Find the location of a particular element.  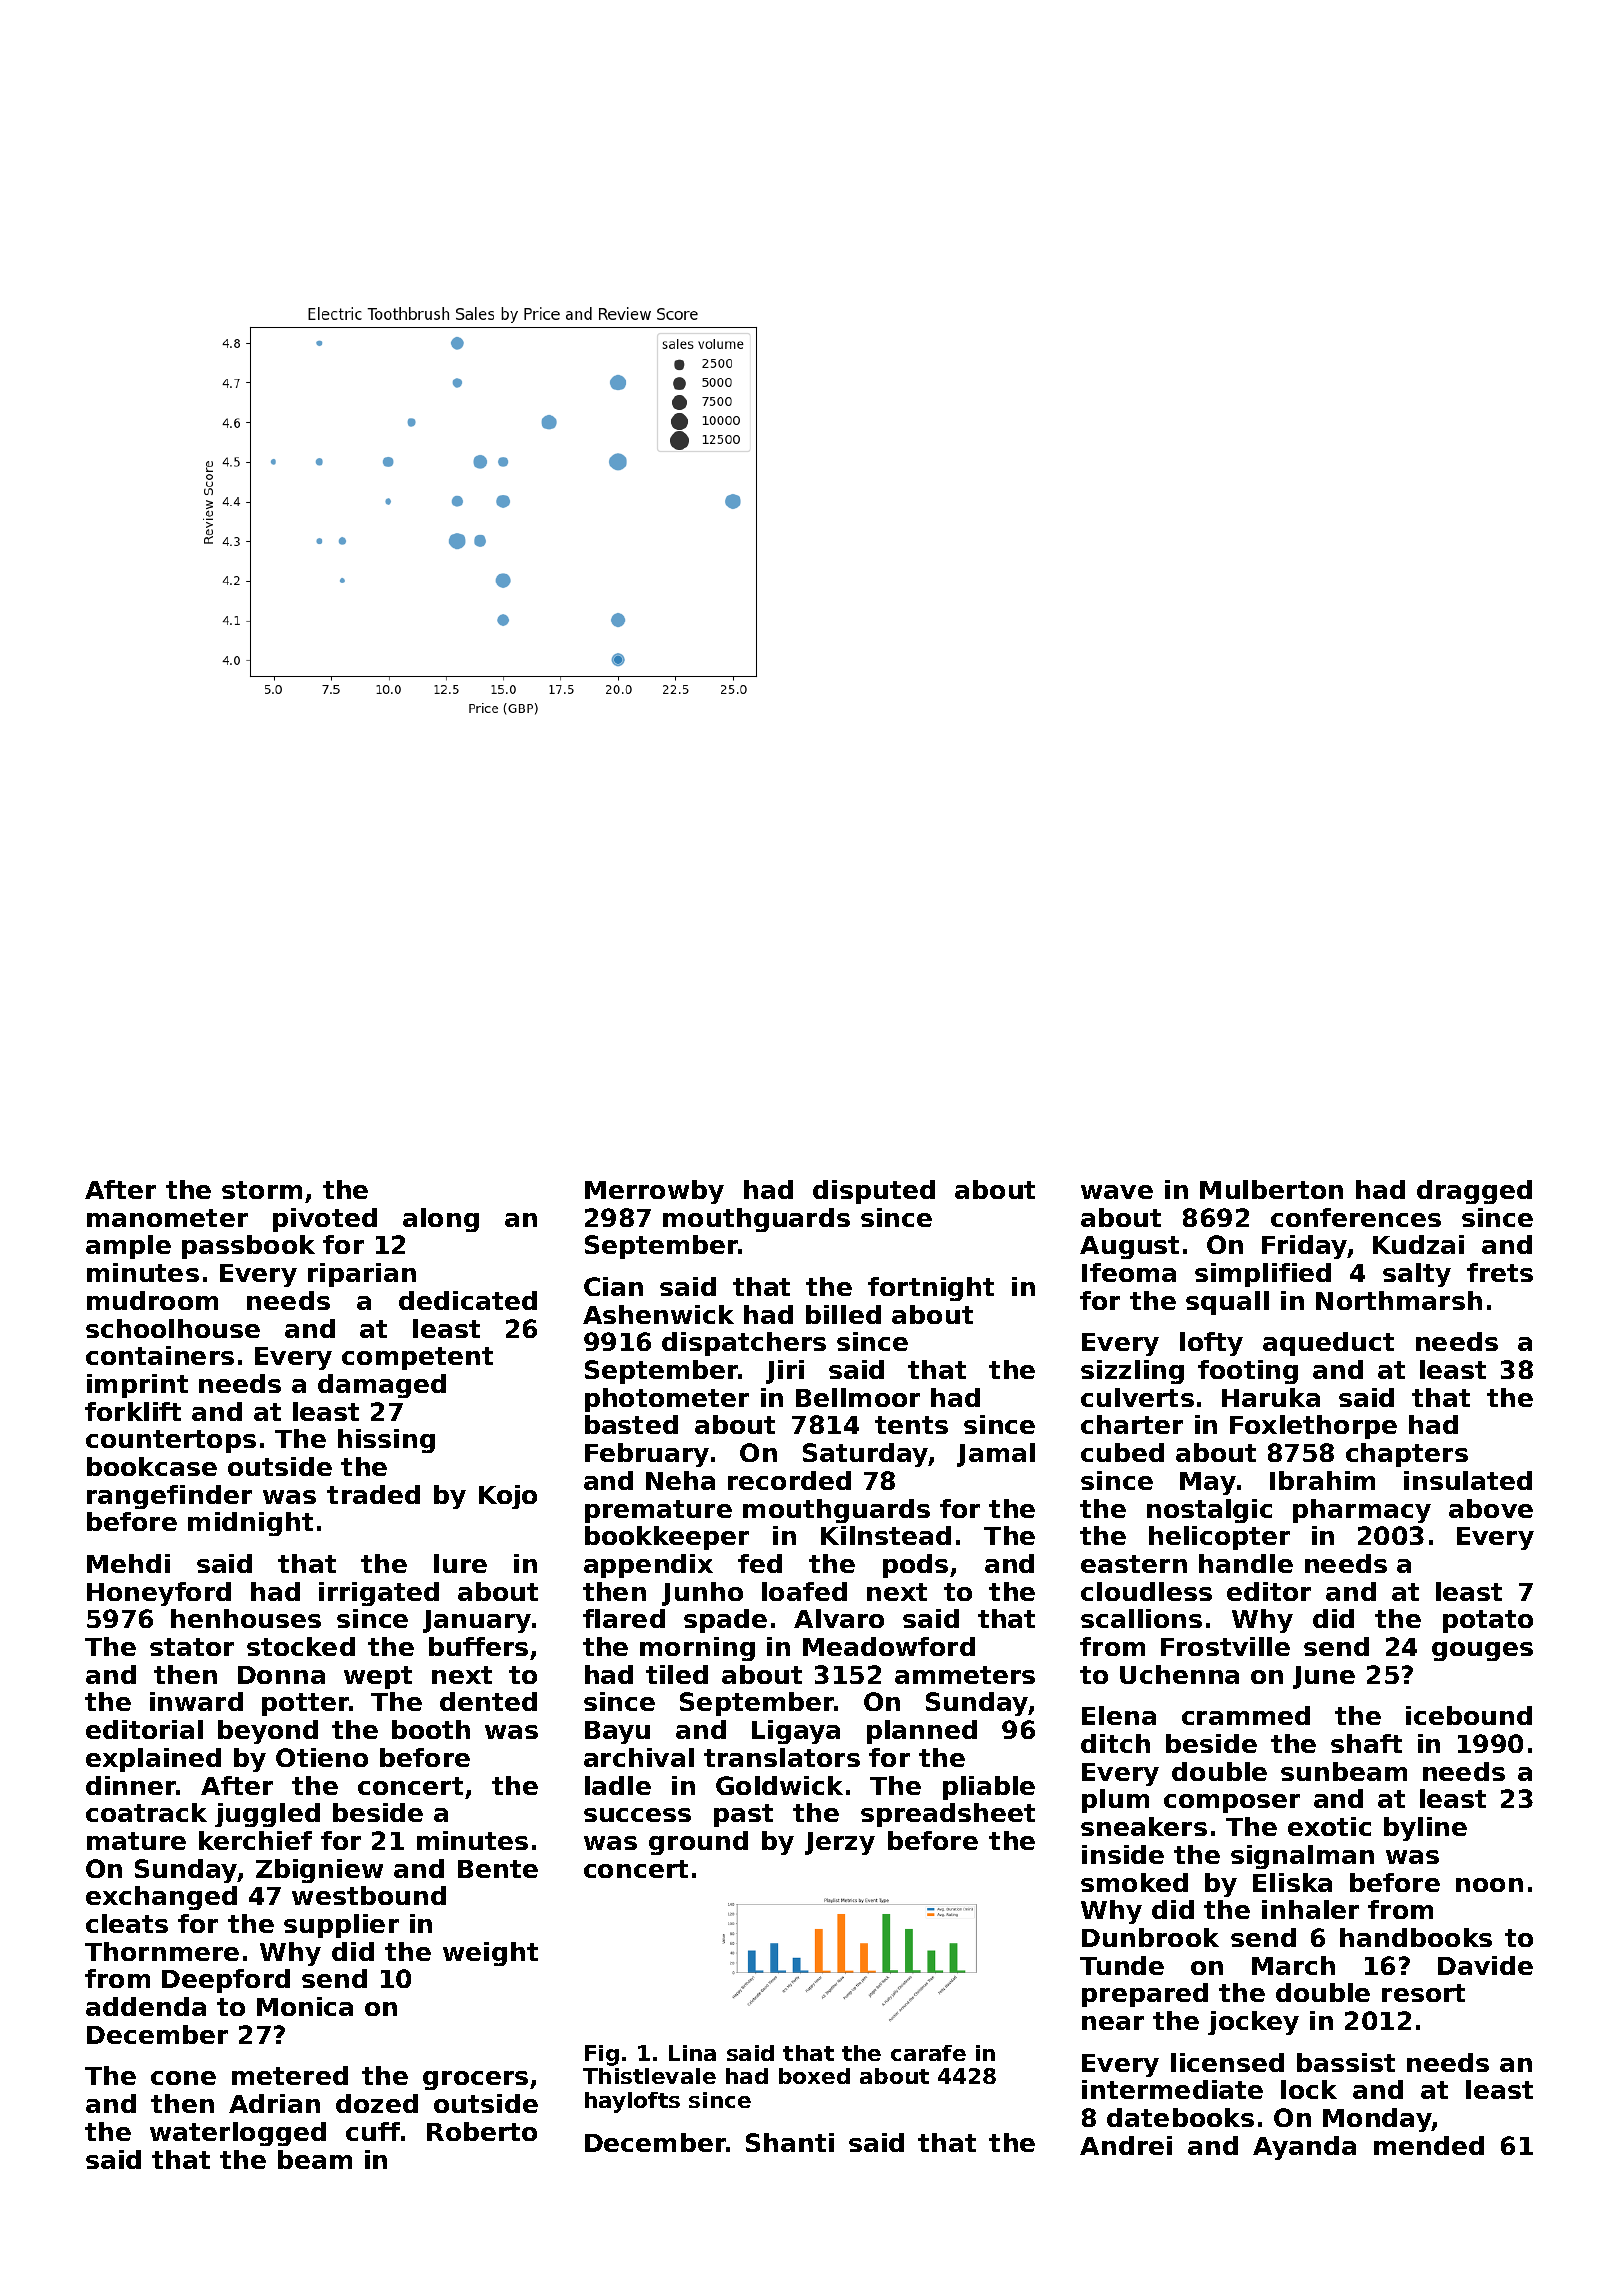

scallions is located at coordinates (1141, 1618).
